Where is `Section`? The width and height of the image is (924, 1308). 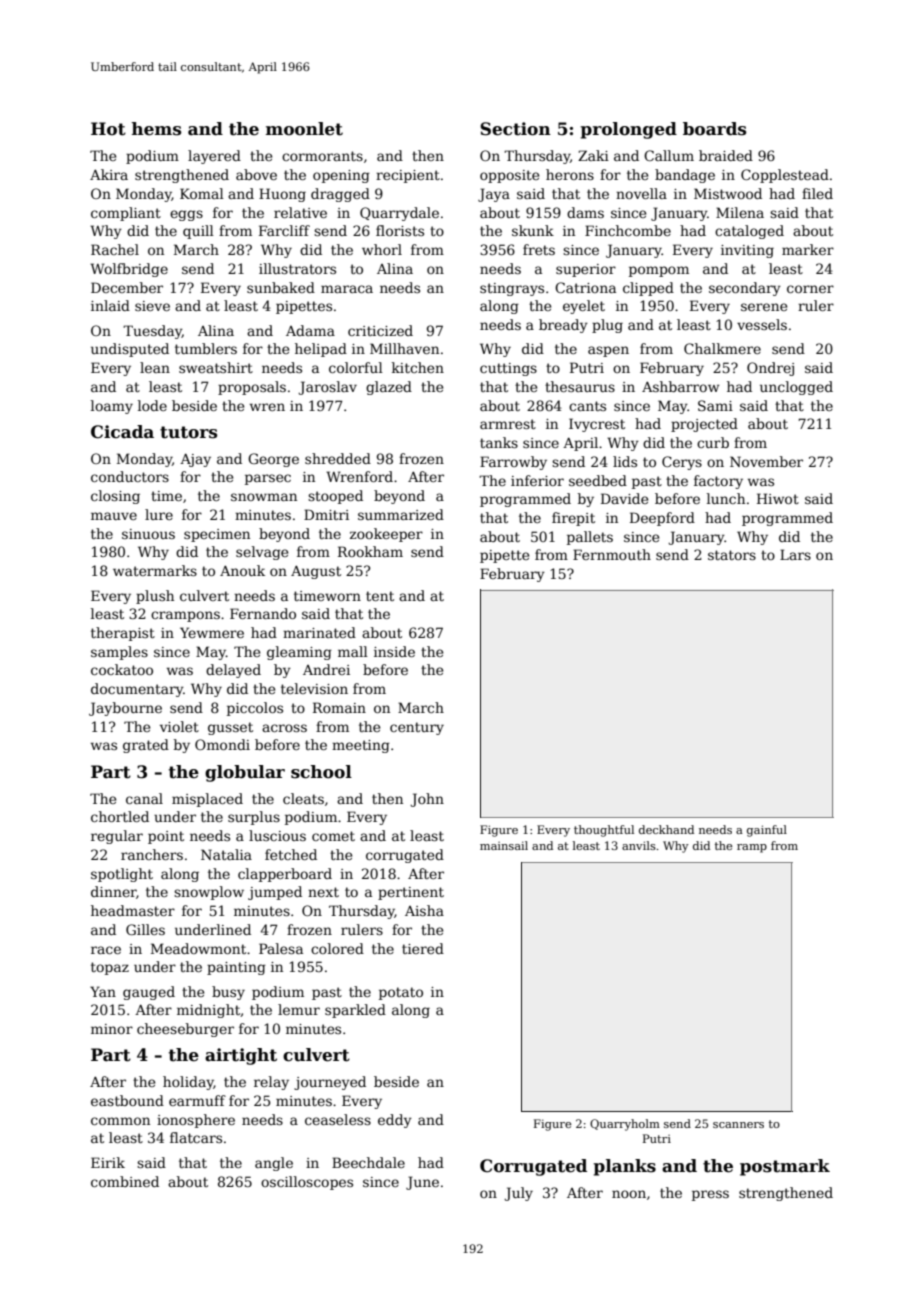 Section is located at coordinates (515, 129).
